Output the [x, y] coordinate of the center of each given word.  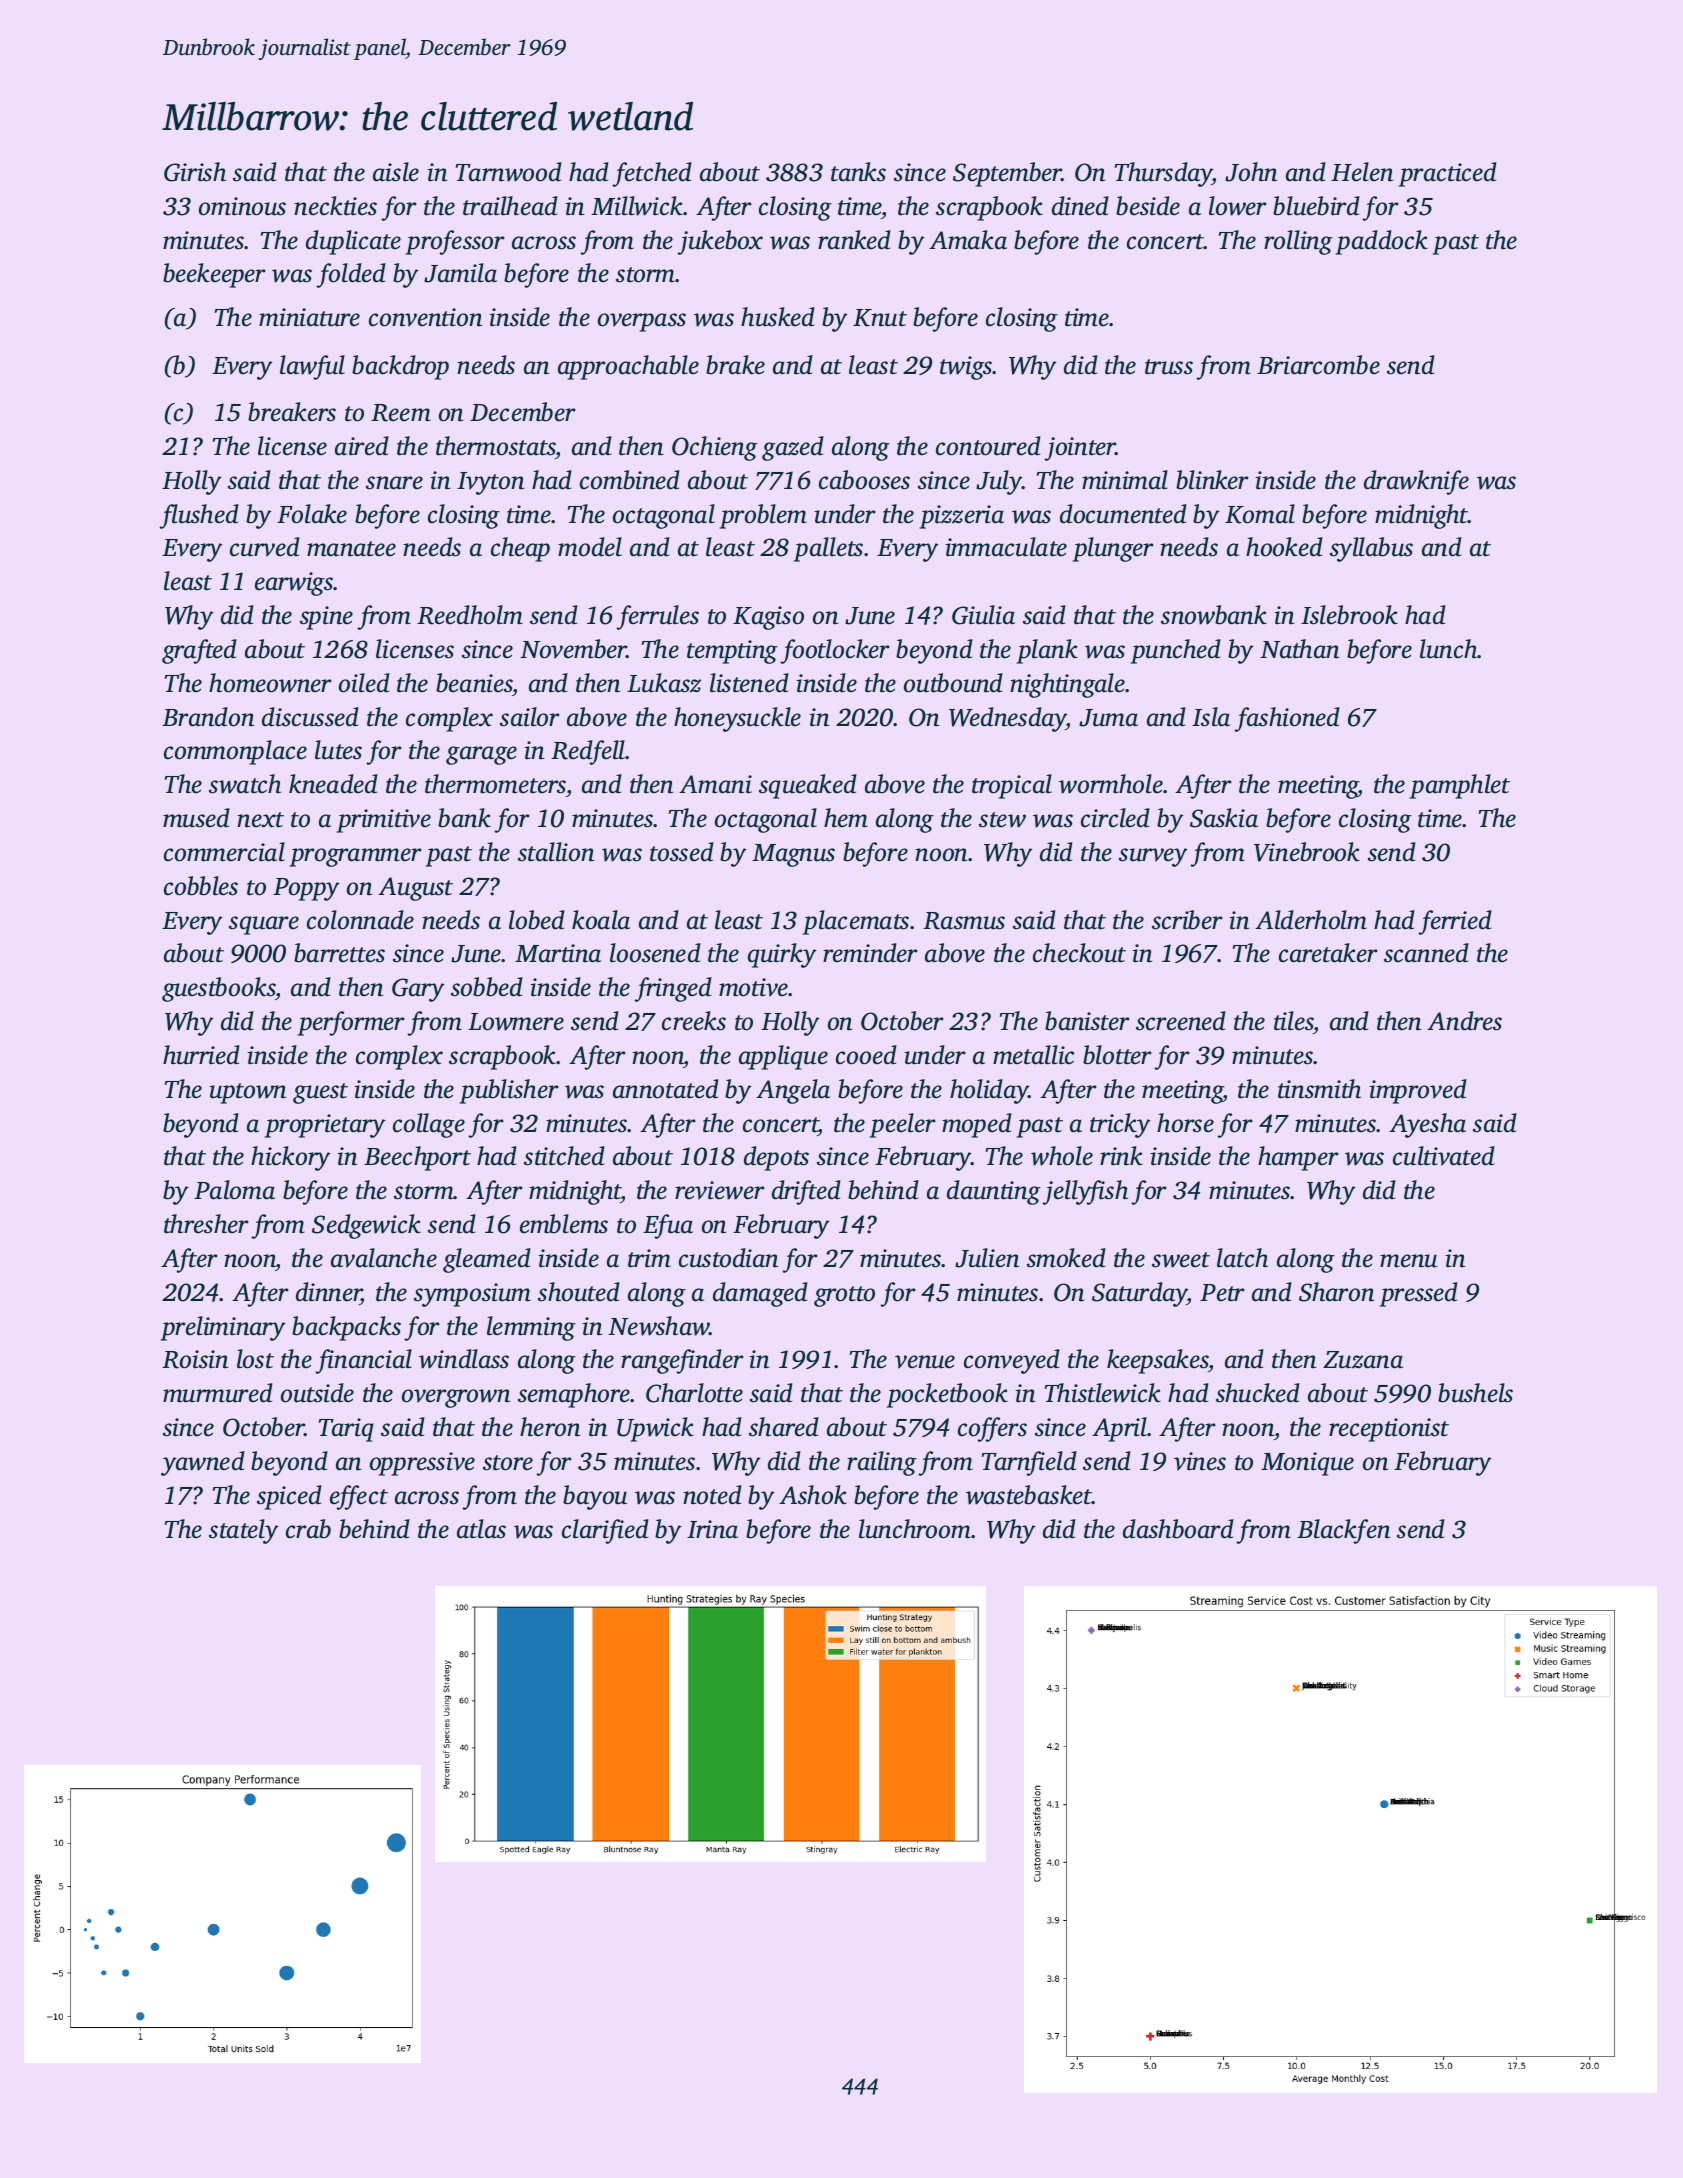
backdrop [400, 367]
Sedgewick [366, 1226]
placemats [856, 922]
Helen [1362, 172]
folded [351, 275]
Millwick [637, 206]
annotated [666, 1089]
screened [1181, 1021]
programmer [356, 857]
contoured [988, 446]
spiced [289, 1497]
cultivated [1444, 1156]
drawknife [1416, 482]
